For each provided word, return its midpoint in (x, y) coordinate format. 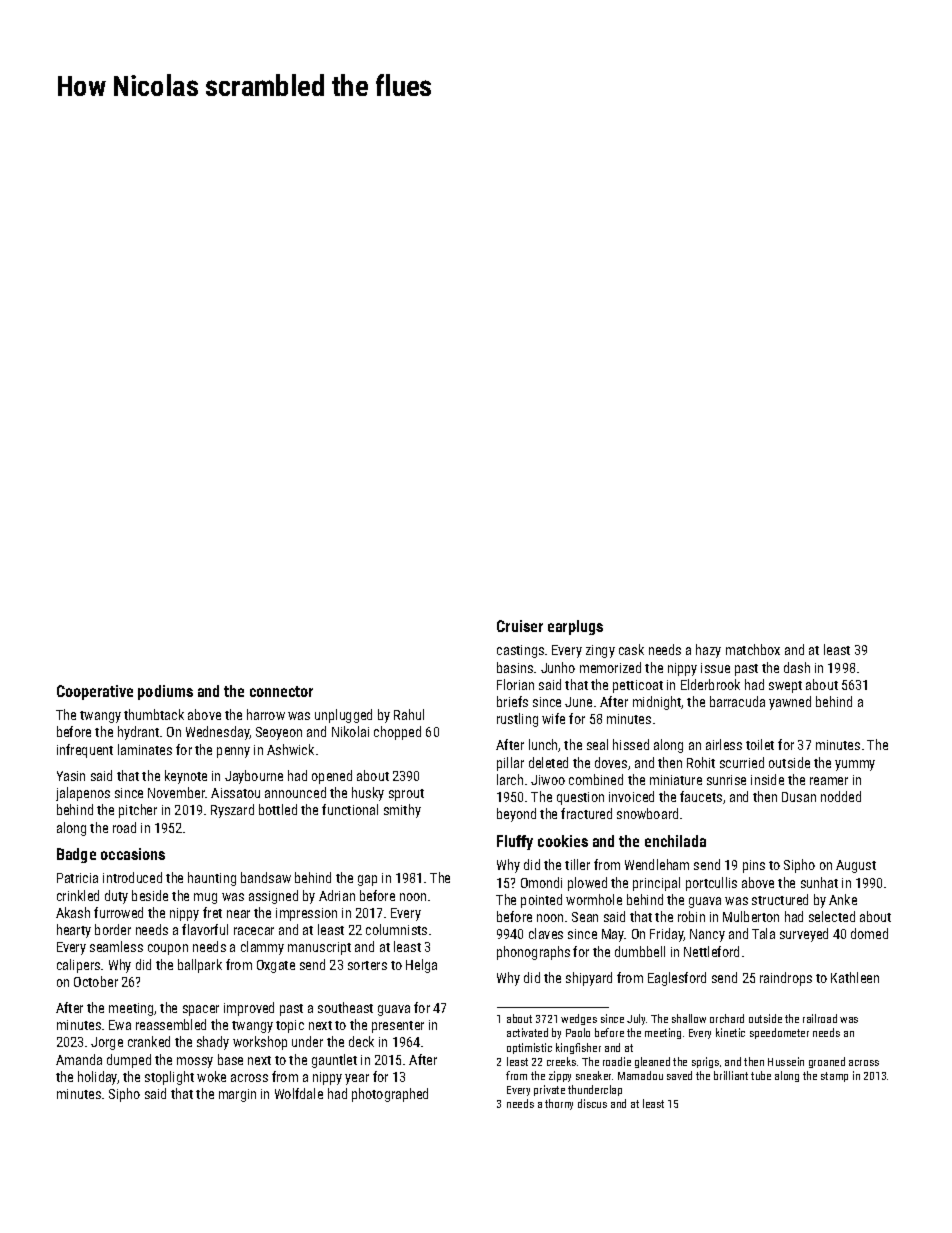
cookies (563, 841)
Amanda (79, 1059)
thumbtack (154, 714)
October (96, 981)
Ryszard (232, 811)
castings (520, 651)
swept (785, 687)
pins (754, 866)
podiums (165, 692)
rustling (517, 720)
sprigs (705, 1062)
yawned (790, 703)
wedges (579, 1019)
